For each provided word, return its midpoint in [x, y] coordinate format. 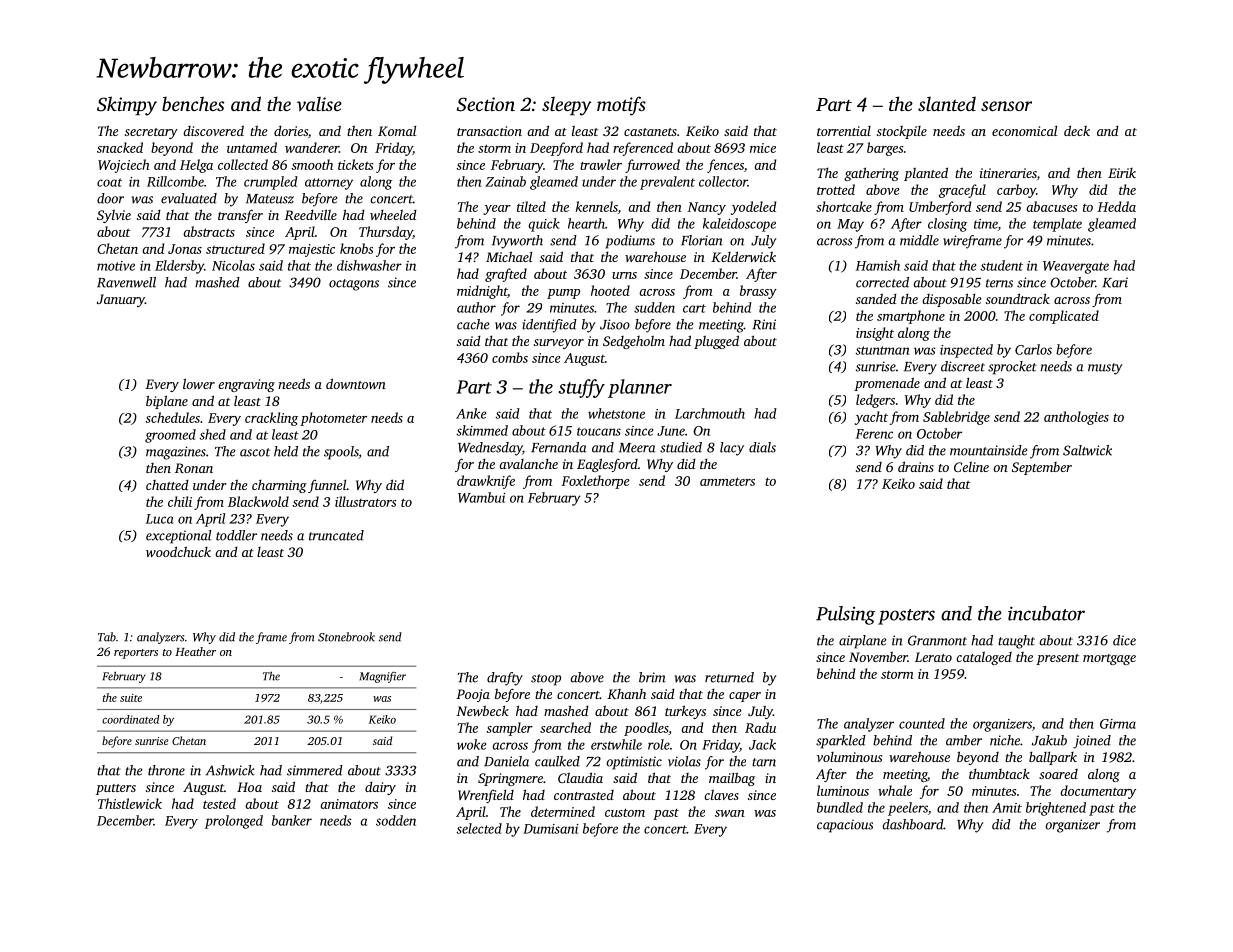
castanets [650, 132]
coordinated [131, 719]
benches [193, 103]
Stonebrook [346, 637]
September [1042, 468]
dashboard [912, 824]
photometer [333, 419]
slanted [947, 103]
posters [906, 617]
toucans [599, 431]
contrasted [584, 795]
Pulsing [845, 615]
